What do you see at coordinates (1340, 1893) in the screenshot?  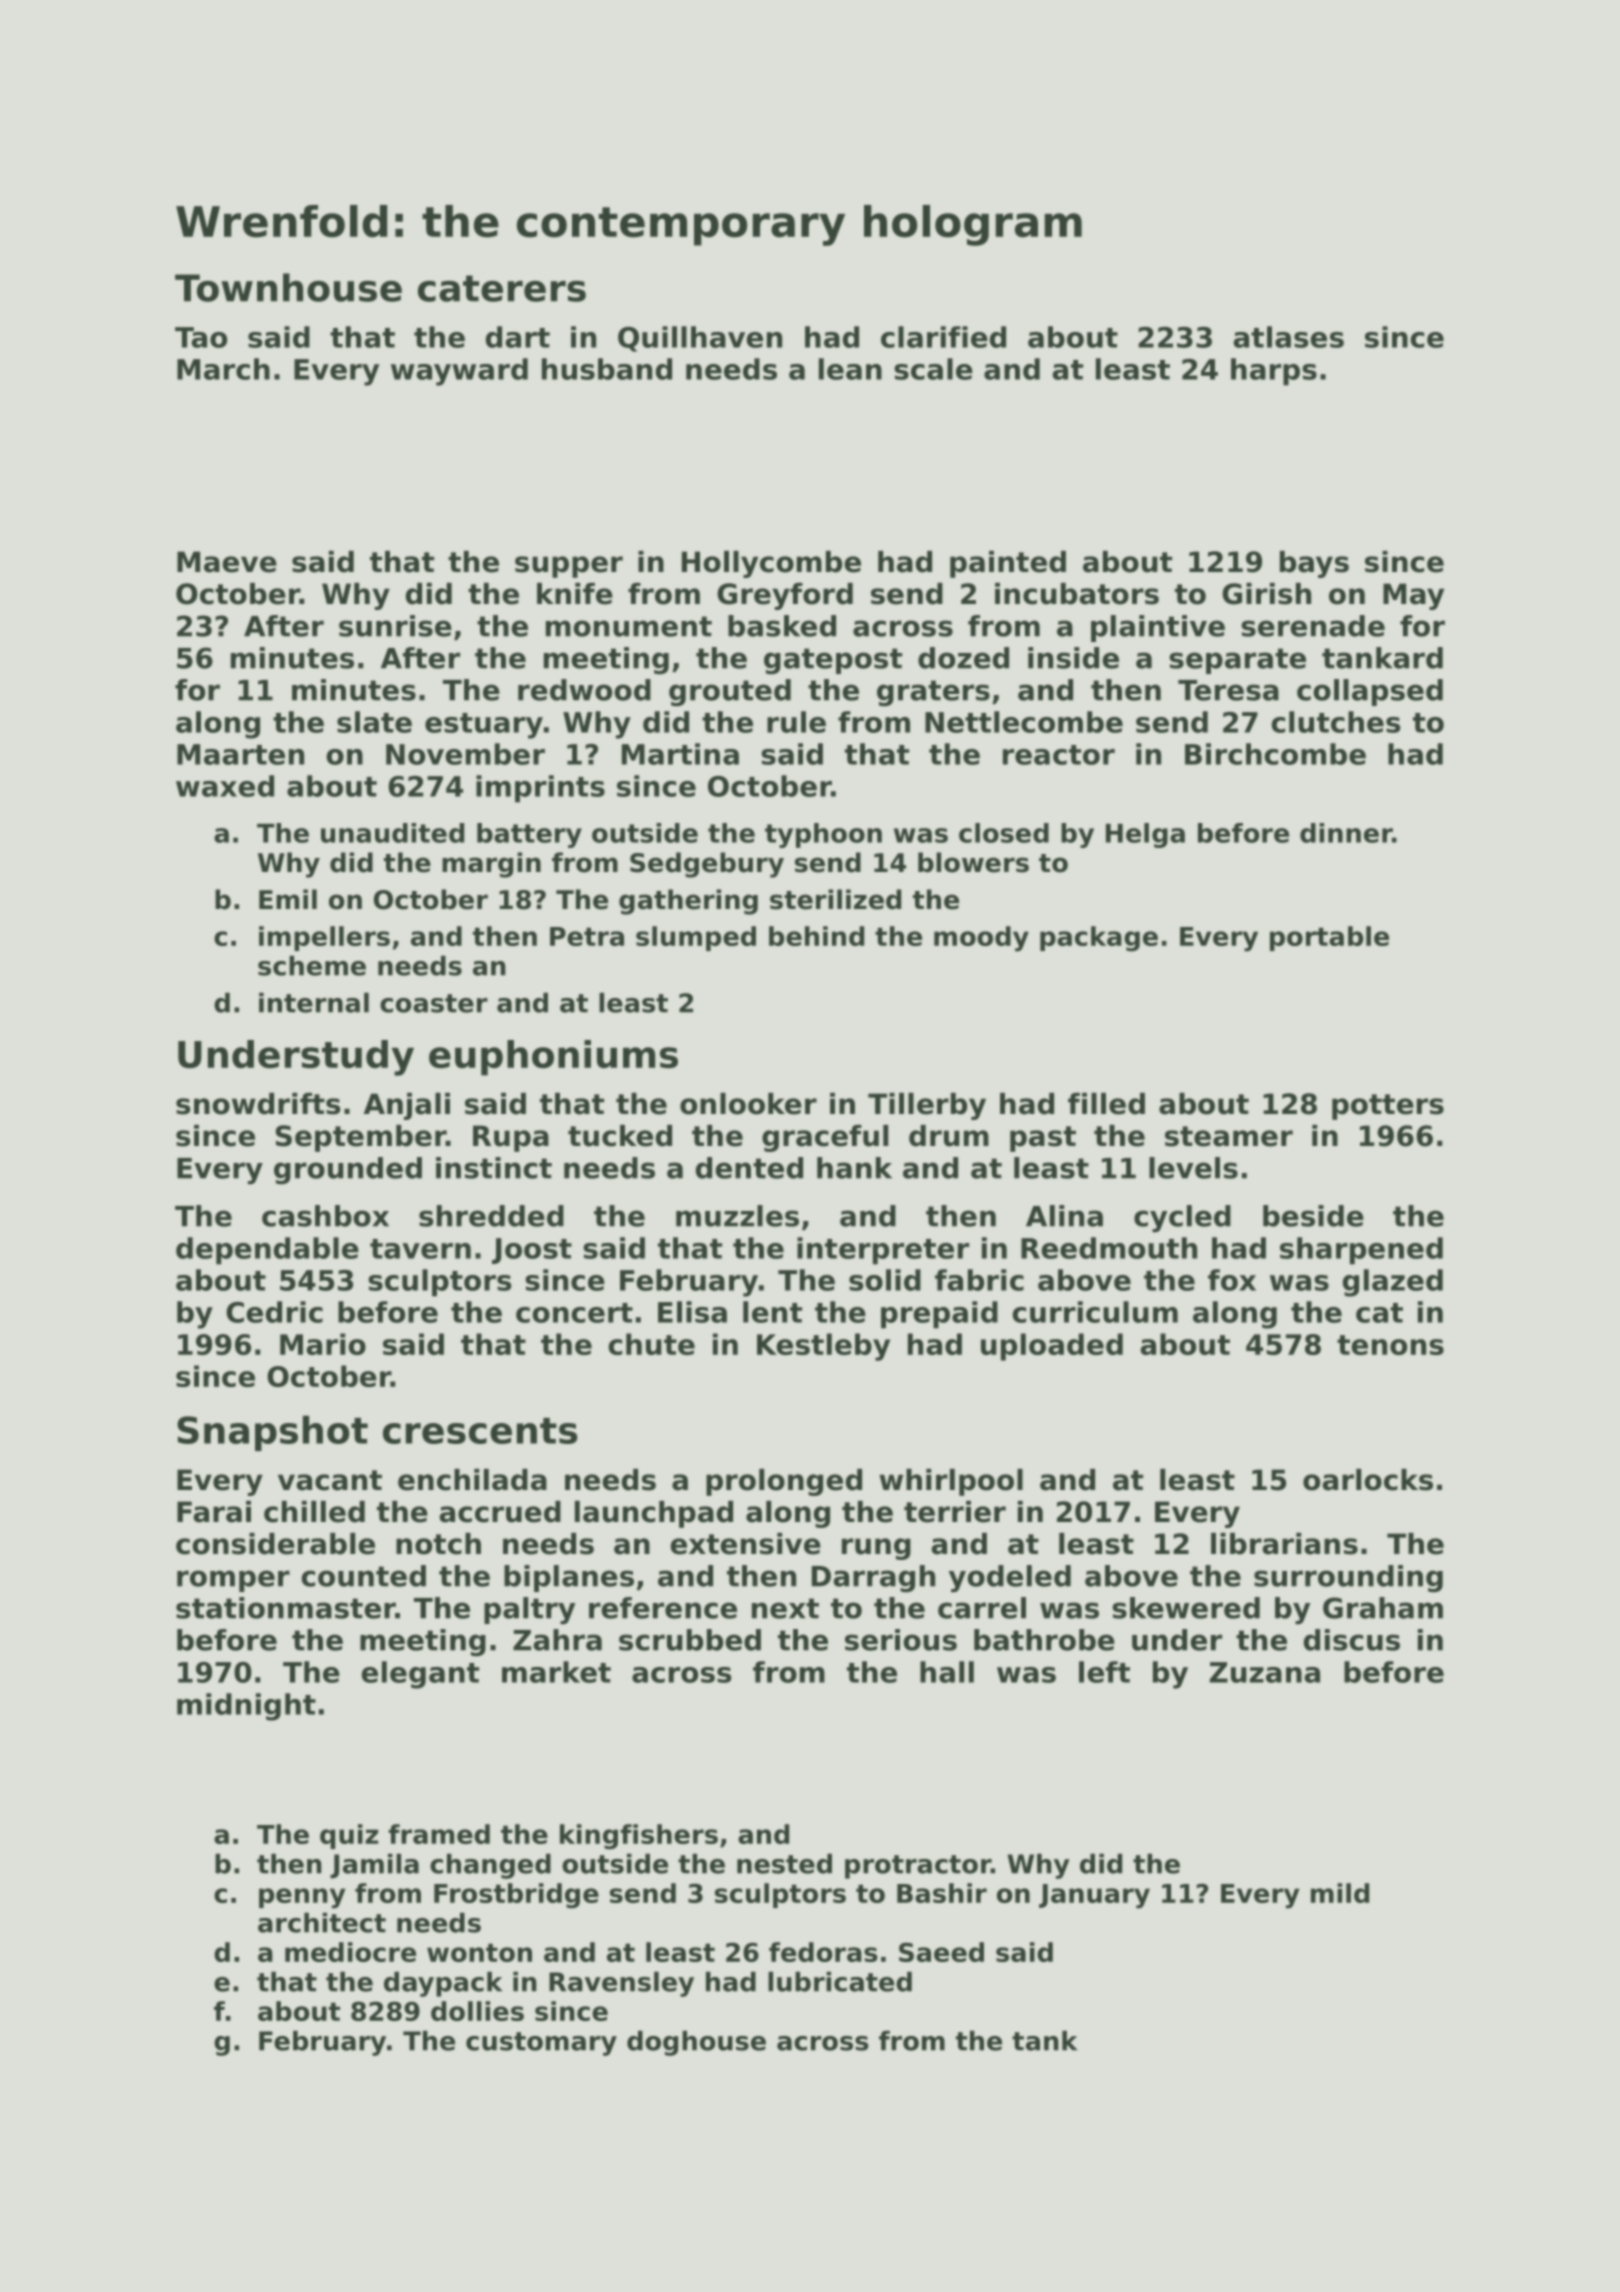 I see `mild` at bounding box center [1340, 1893].
